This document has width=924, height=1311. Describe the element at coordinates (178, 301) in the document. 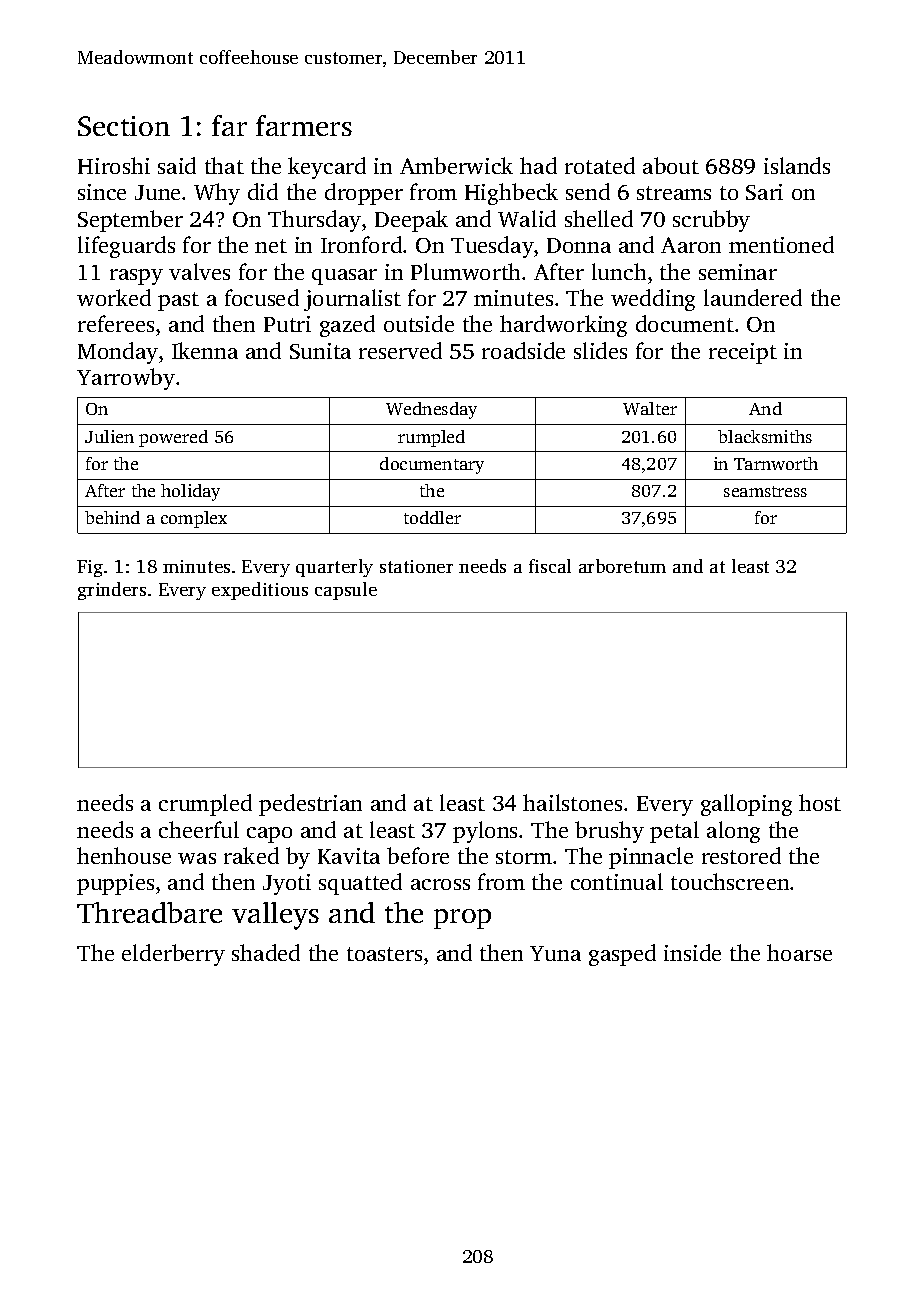

I see `past` at that location.
